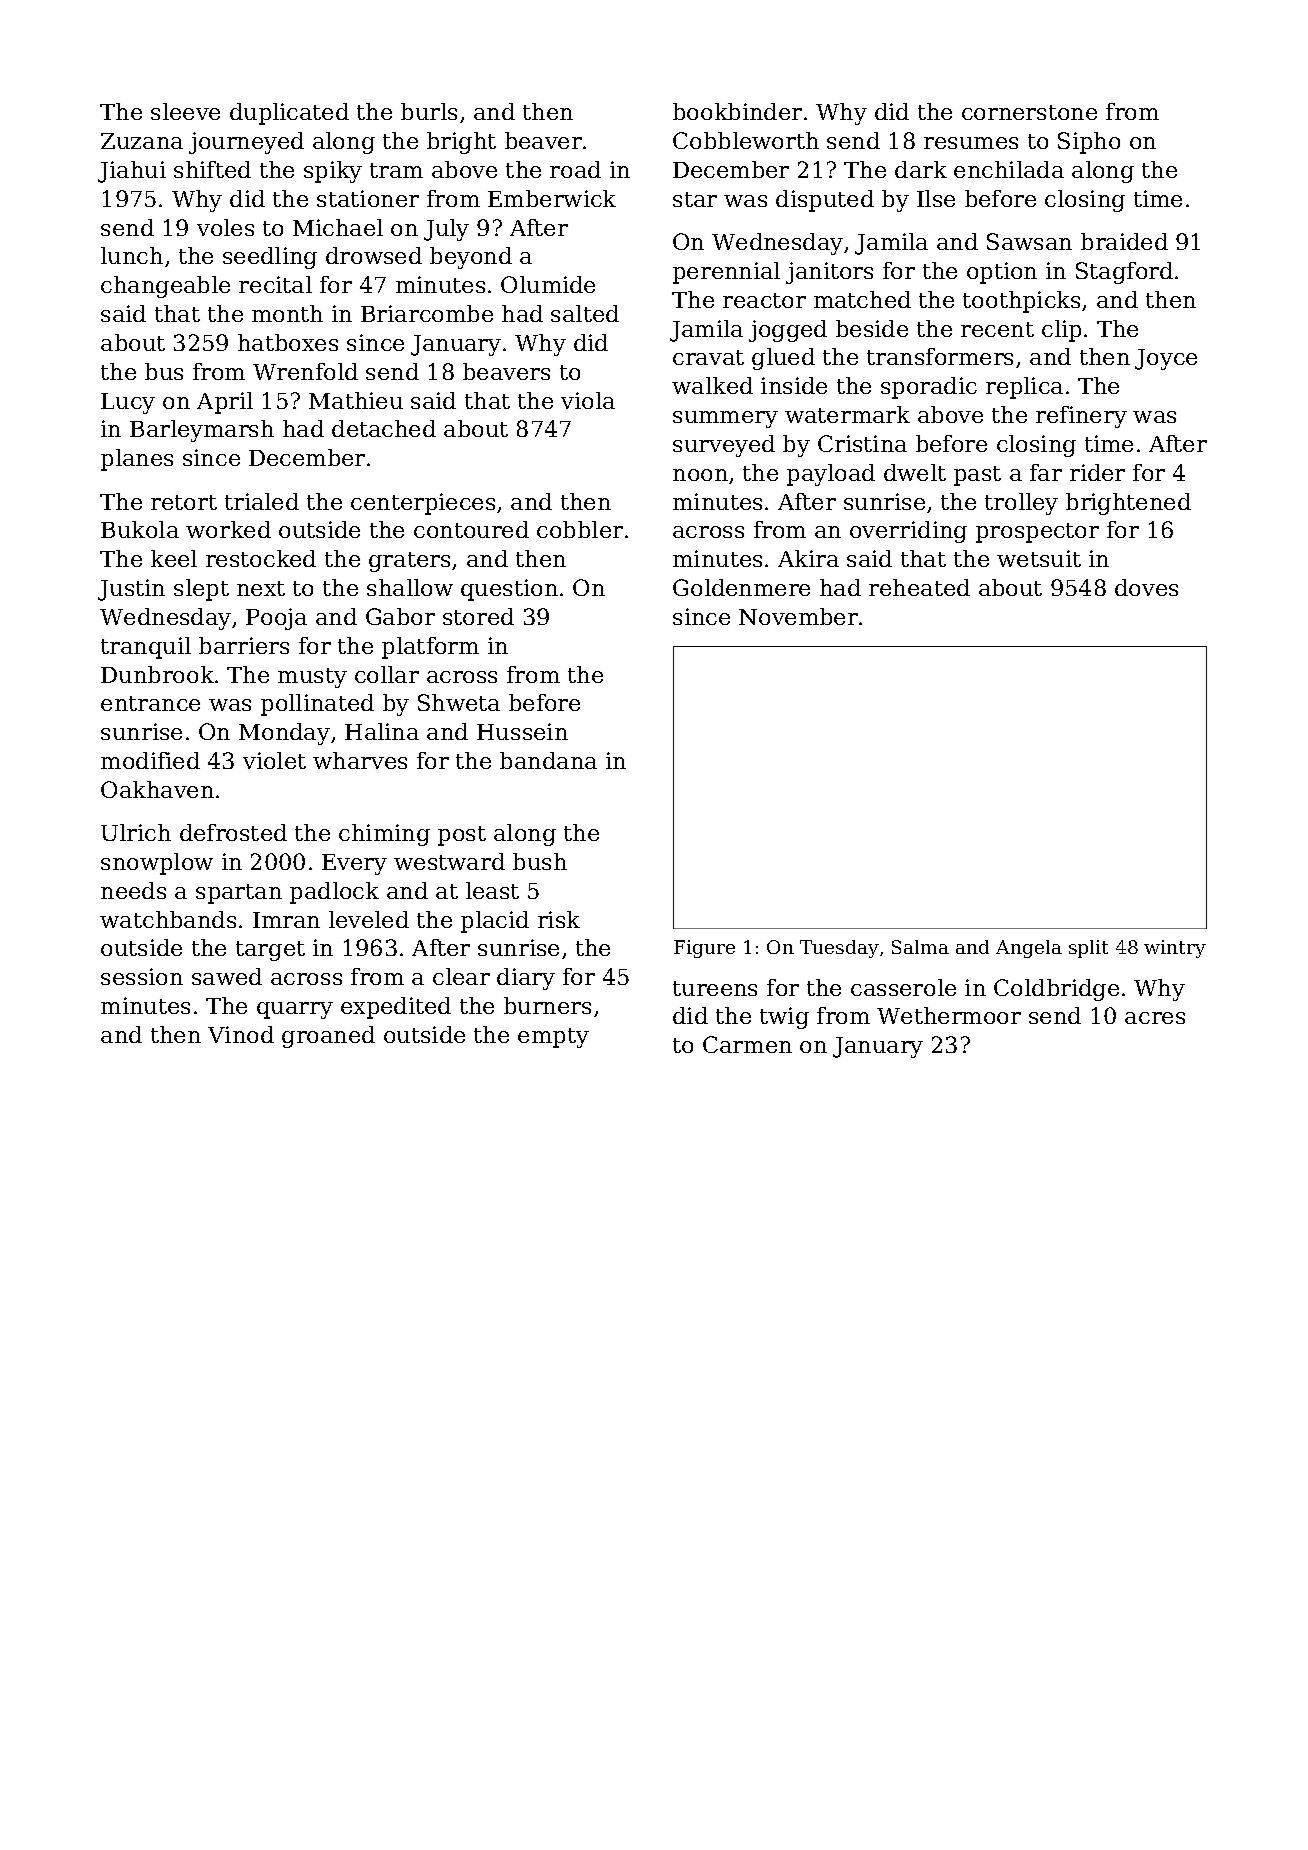 The image size is (1308, 1850). Describe the element at coordinates (741, 587) in the document. I see `Goldenmere` at that location.
